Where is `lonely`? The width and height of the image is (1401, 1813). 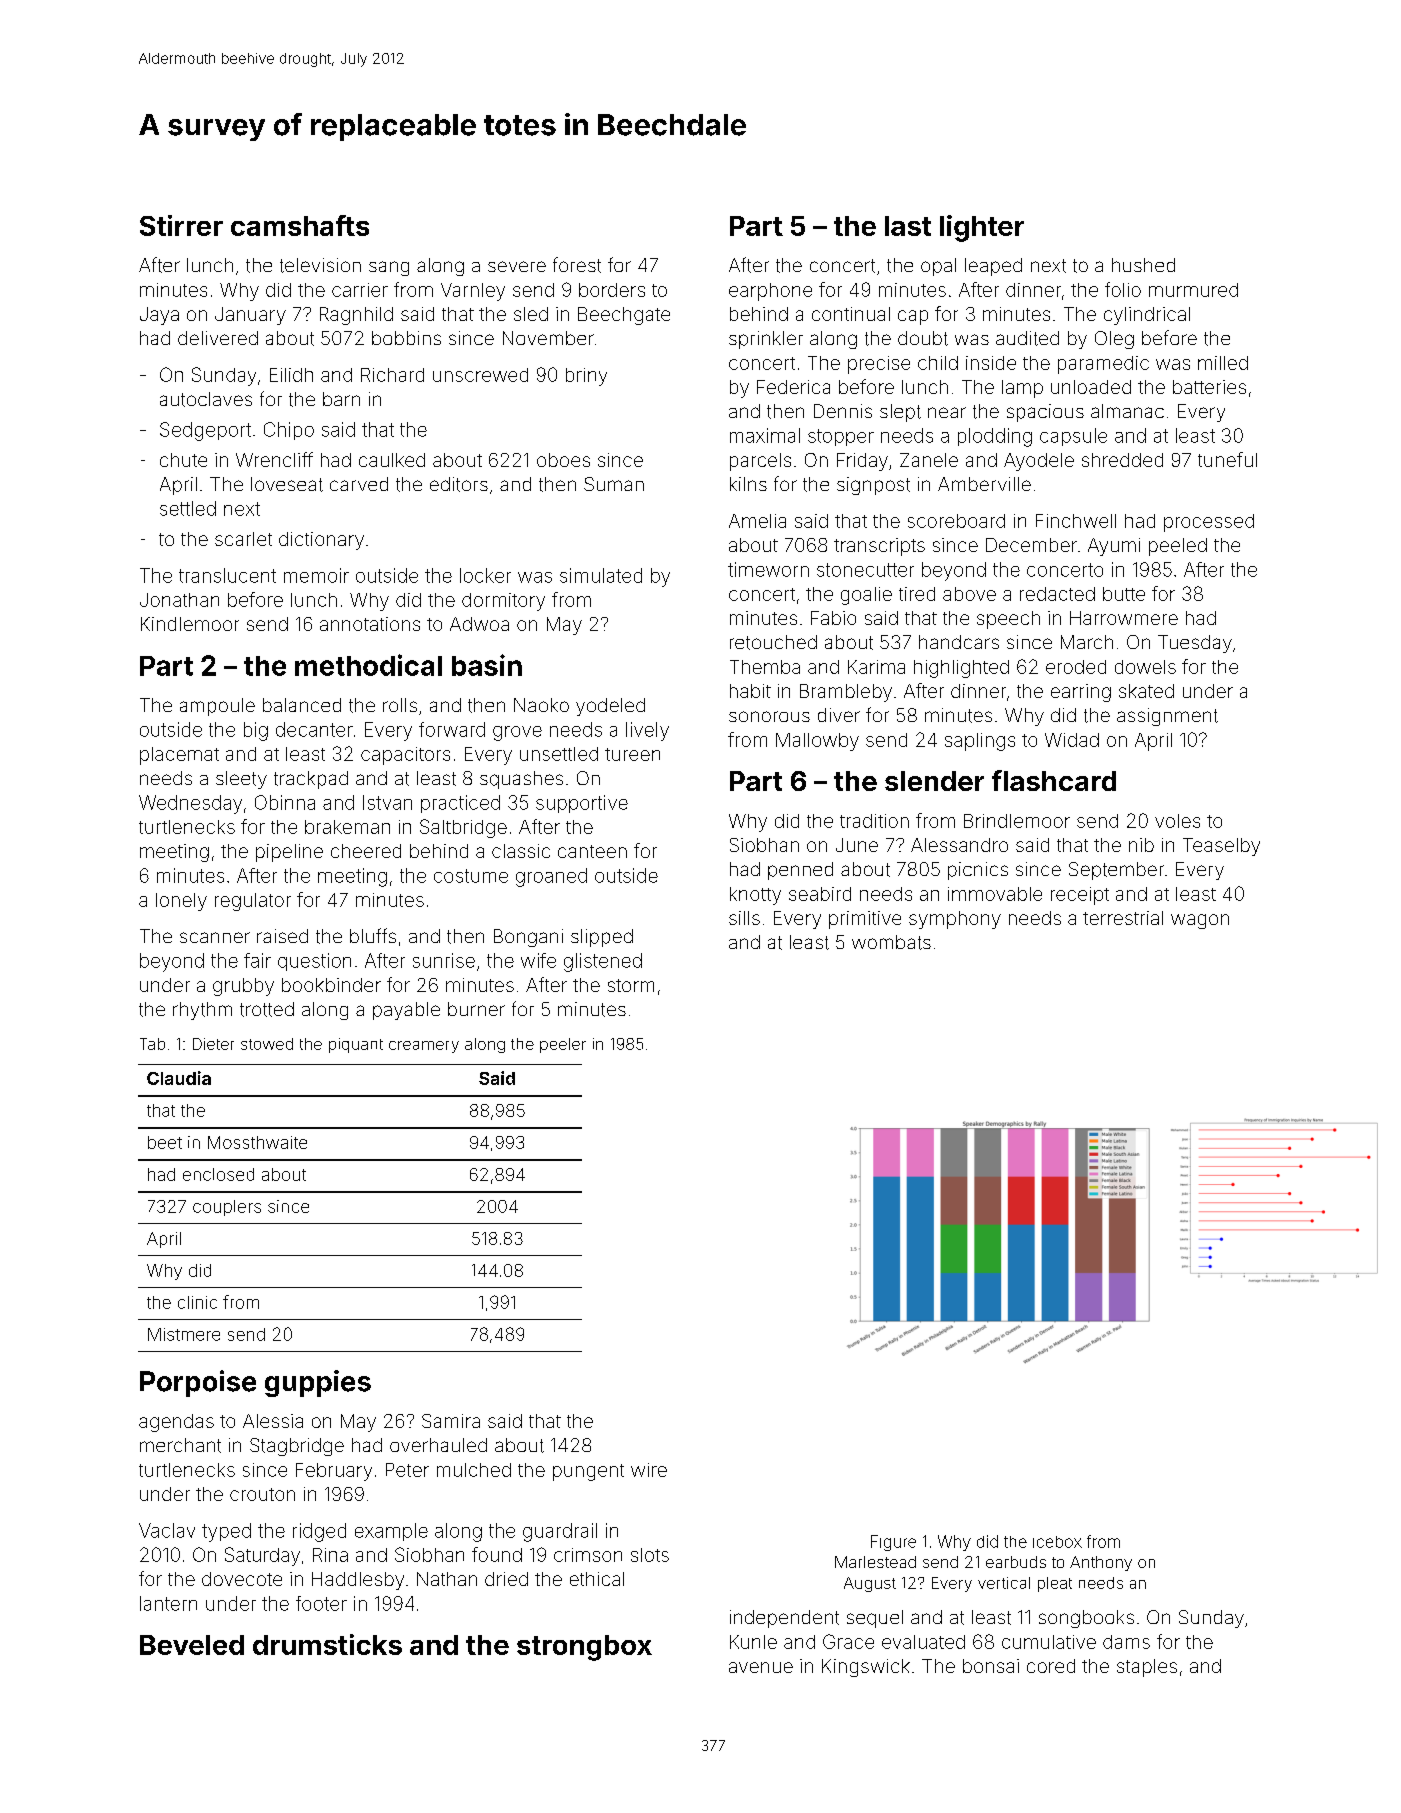
lonely is located at coordinates (181, 902).
